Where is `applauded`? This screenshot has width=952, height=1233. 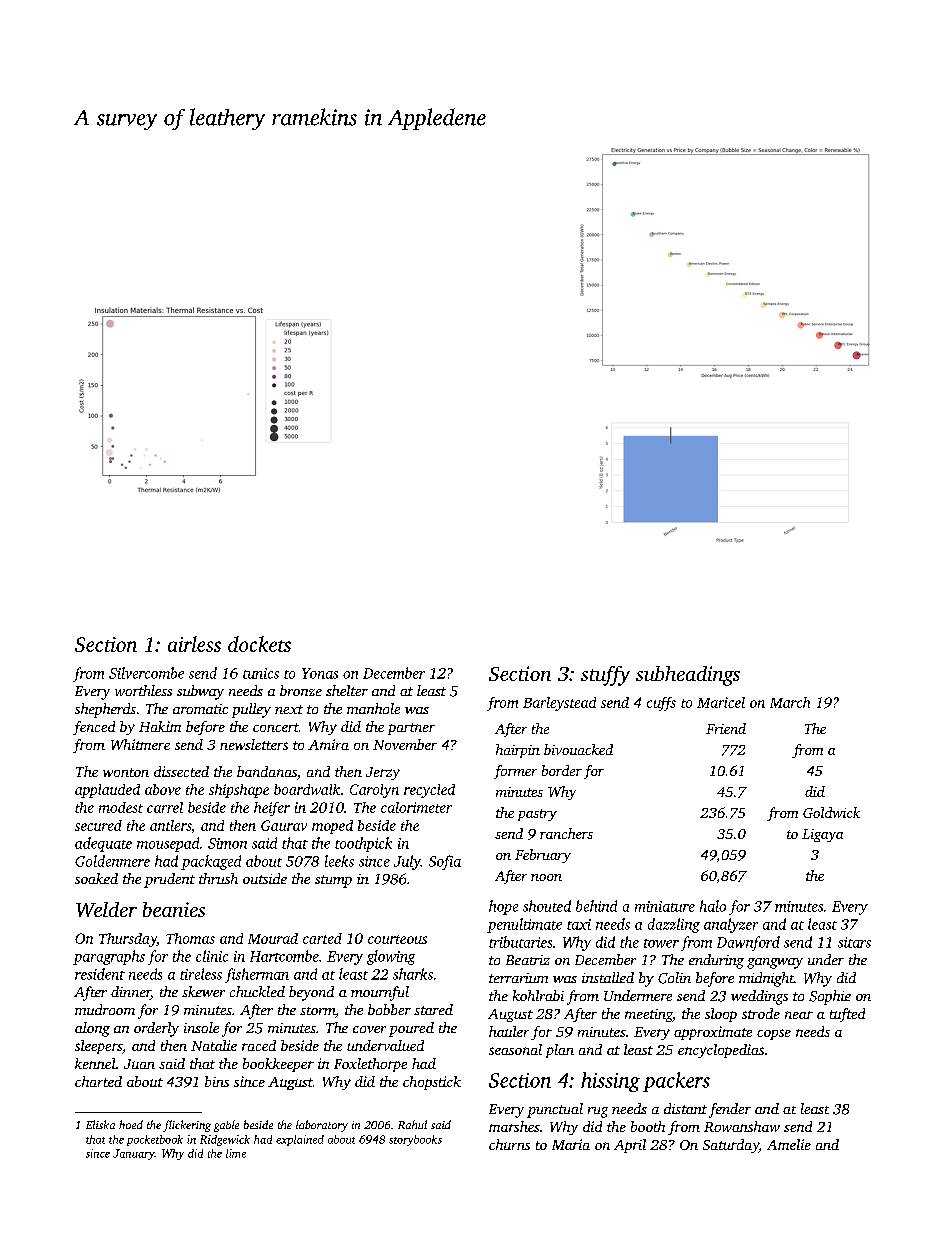 applauded is located at coordinates (107, 791).
